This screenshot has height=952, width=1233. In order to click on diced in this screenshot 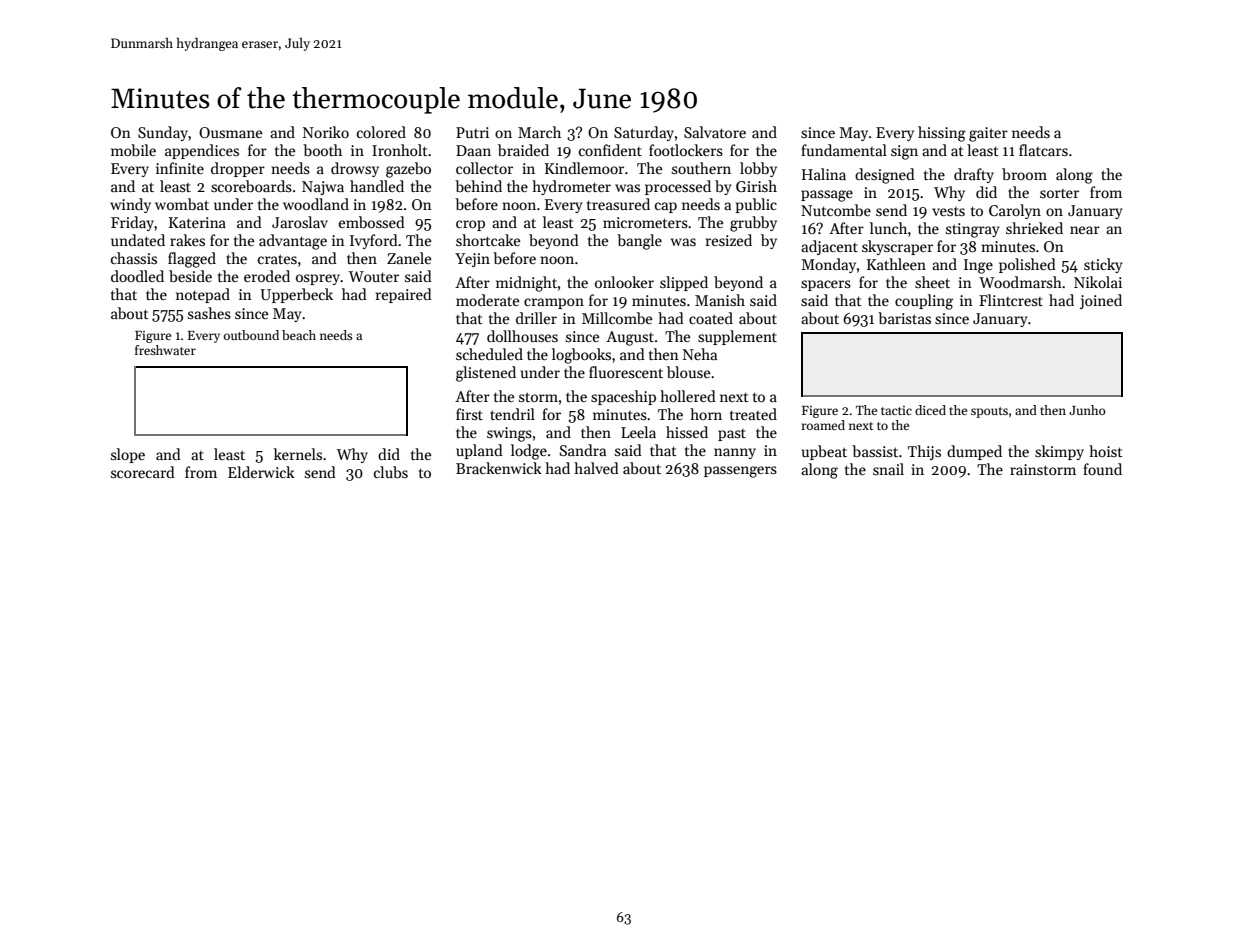, I will do `click(930, 410)`.
